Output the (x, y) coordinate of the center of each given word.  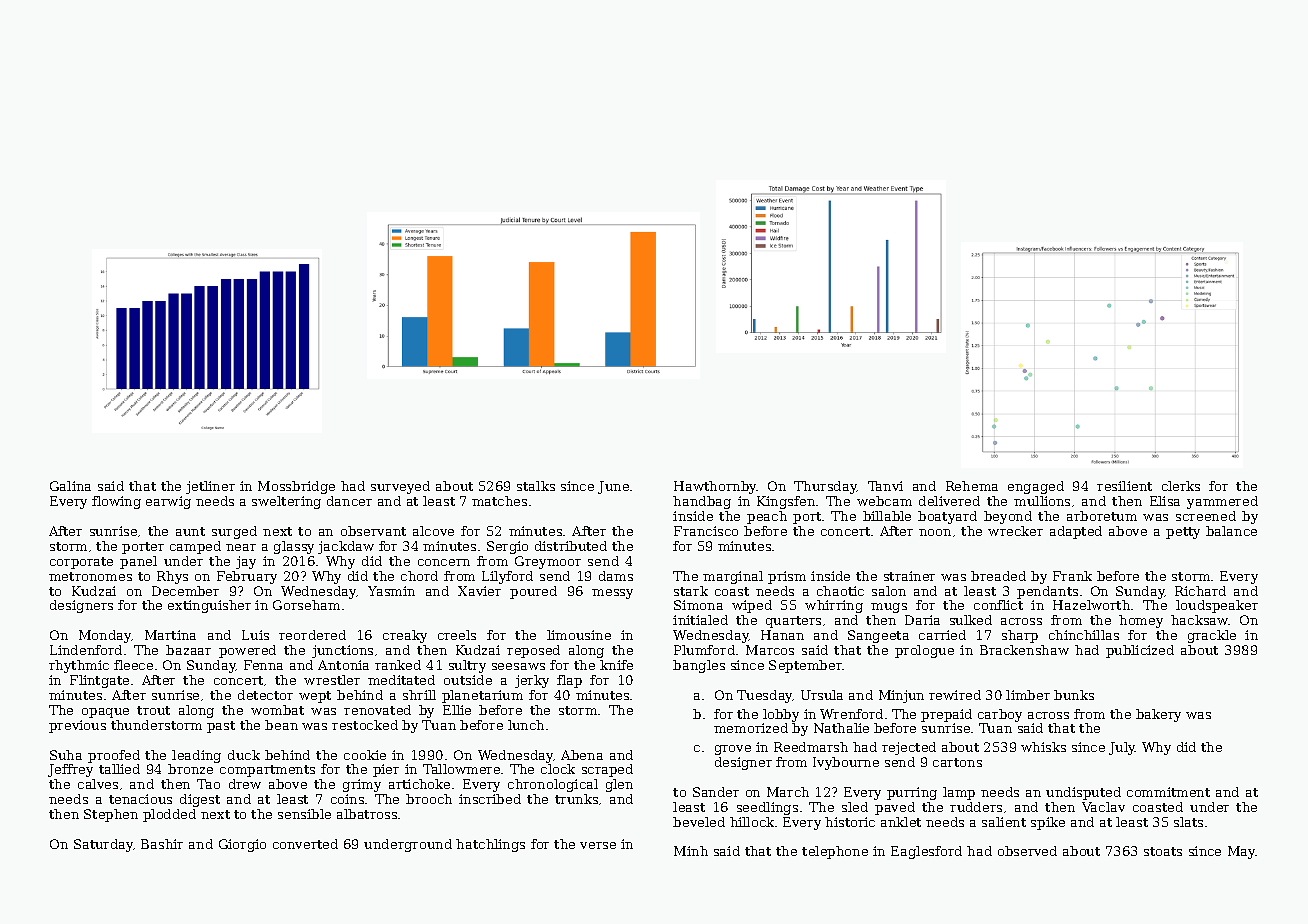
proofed (114, 756)
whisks (1043, 747)
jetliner (210, 487)
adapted (1076, 532)
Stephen (111, 815)
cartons (957, 762)
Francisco (706, 531)
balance (1231, 531)
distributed (571, 546)
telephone (835, 852)
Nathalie (841, 728)
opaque (105, 713)
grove (733, 750)
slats (1188, 822)
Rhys (172, 577)
